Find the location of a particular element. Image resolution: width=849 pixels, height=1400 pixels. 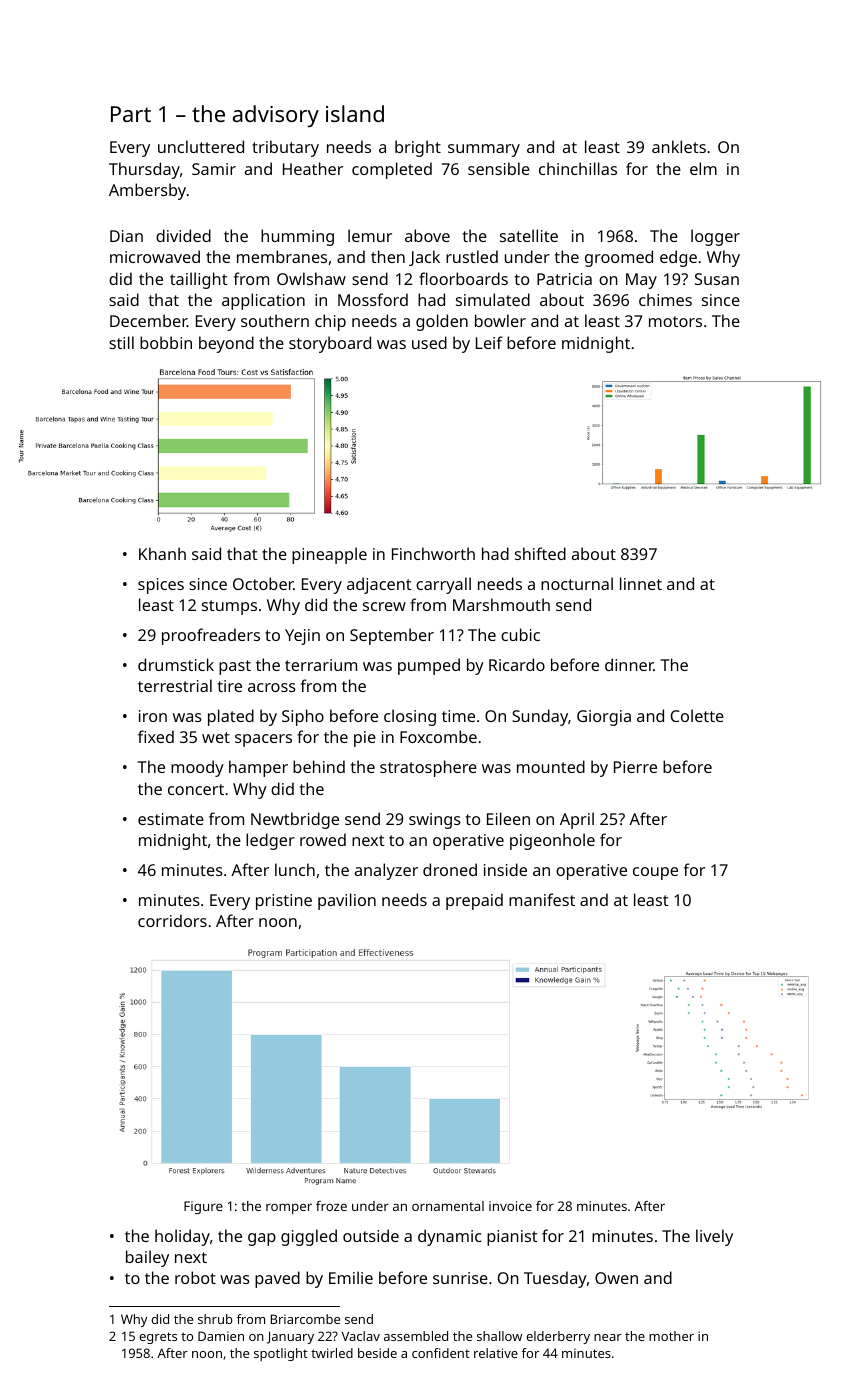

carryall is located at coordinates (443, 585).
